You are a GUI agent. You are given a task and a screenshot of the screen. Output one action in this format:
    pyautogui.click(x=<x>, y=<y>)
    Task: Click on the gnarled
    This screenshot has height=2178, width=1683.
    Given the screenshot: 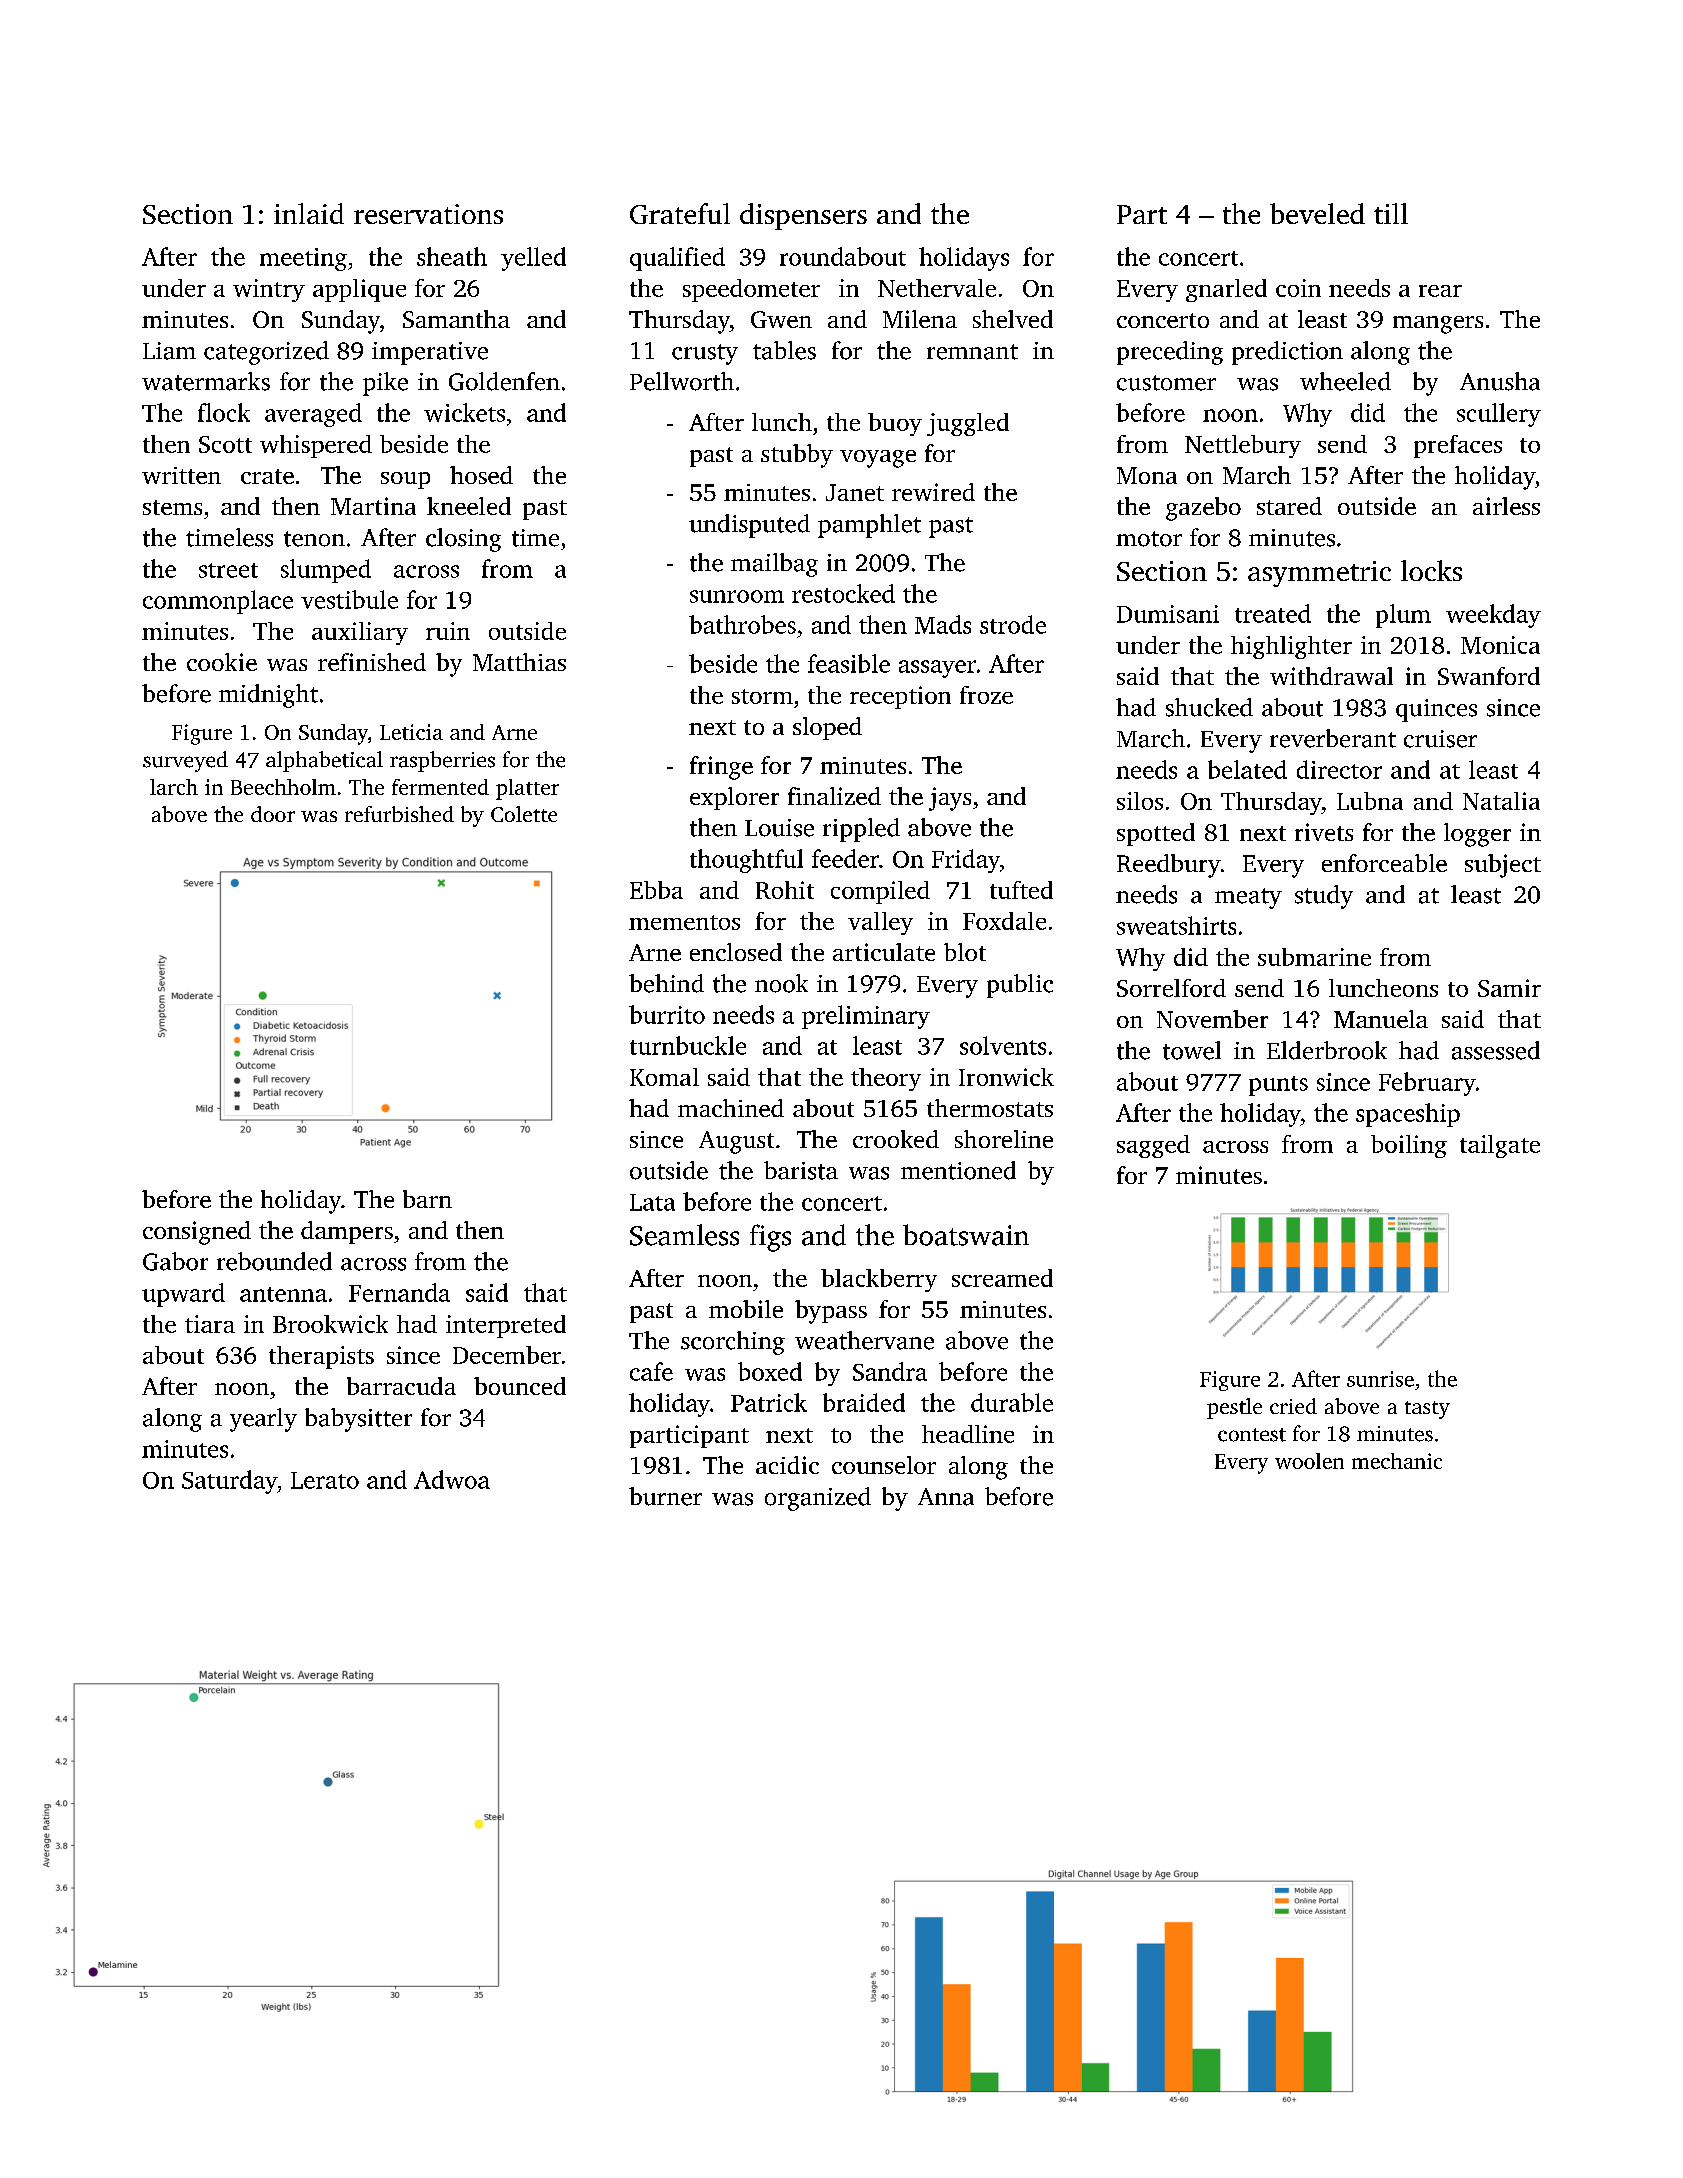 What is the action you would take?
    pyautogui.click(x=1226, y=290)
